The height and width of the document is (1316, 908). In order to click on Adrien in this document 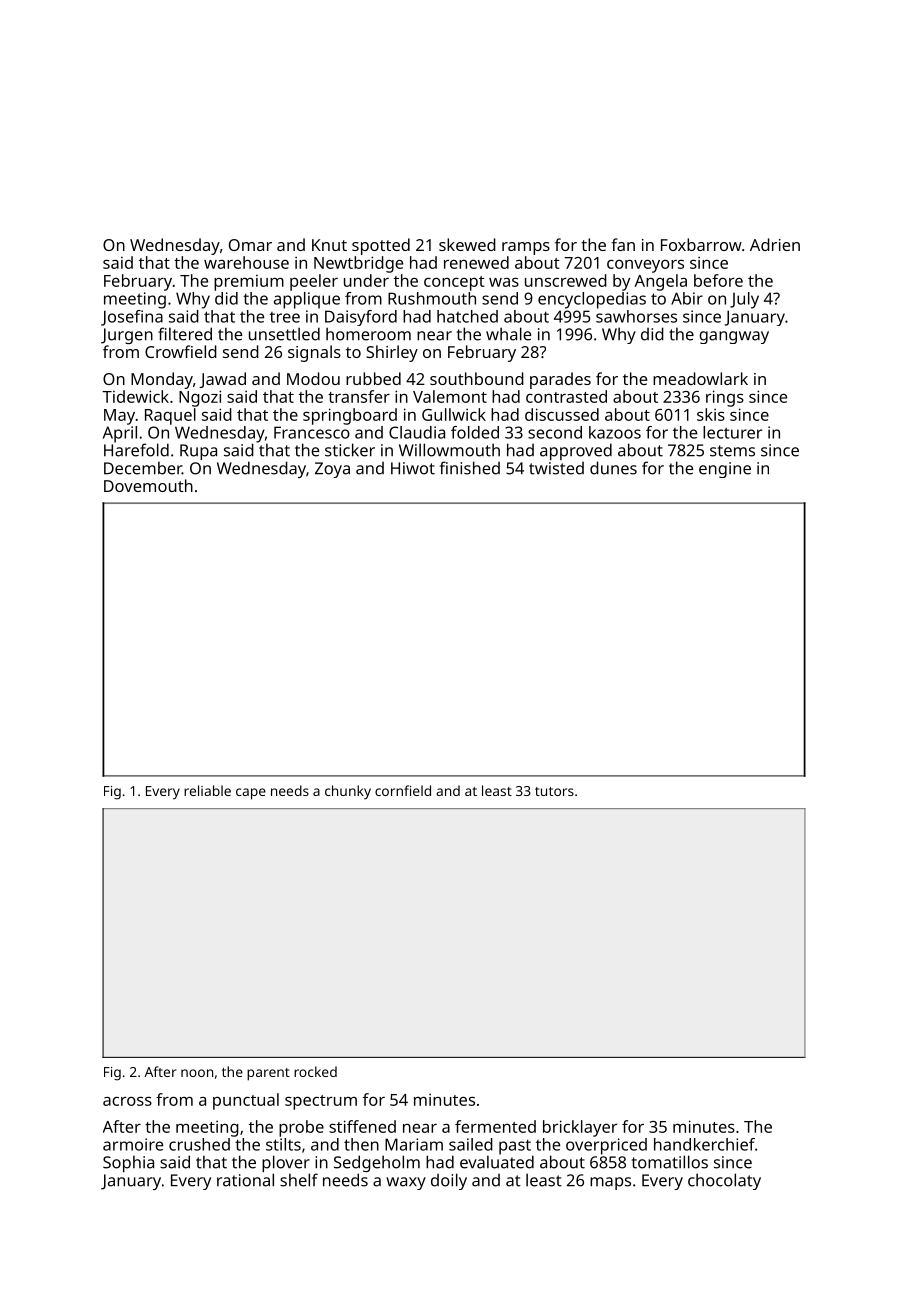, I will do `click(775, 244)`.
